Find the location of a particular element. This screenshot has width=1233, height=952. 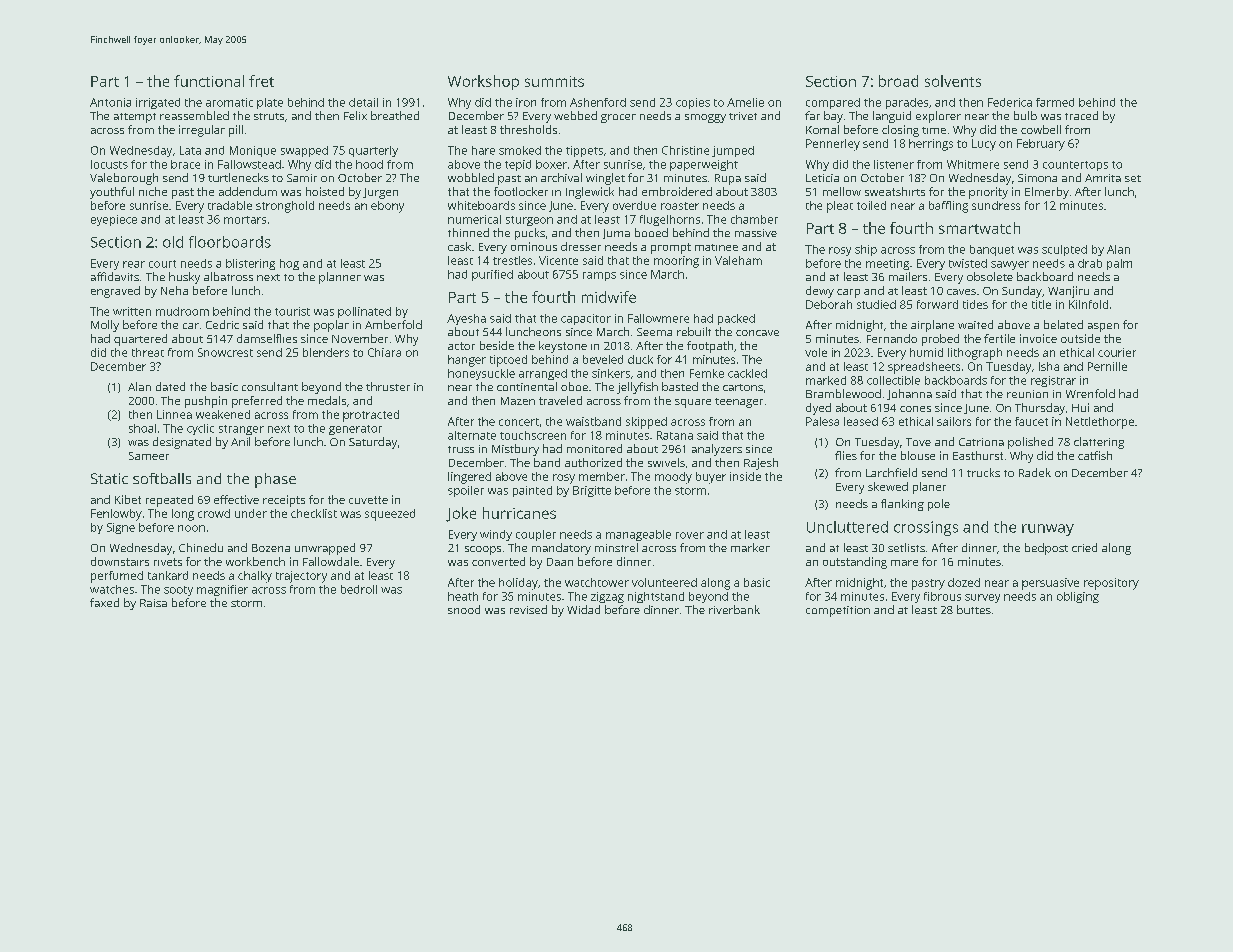

perfumed is located at coordinates (117, 577).
